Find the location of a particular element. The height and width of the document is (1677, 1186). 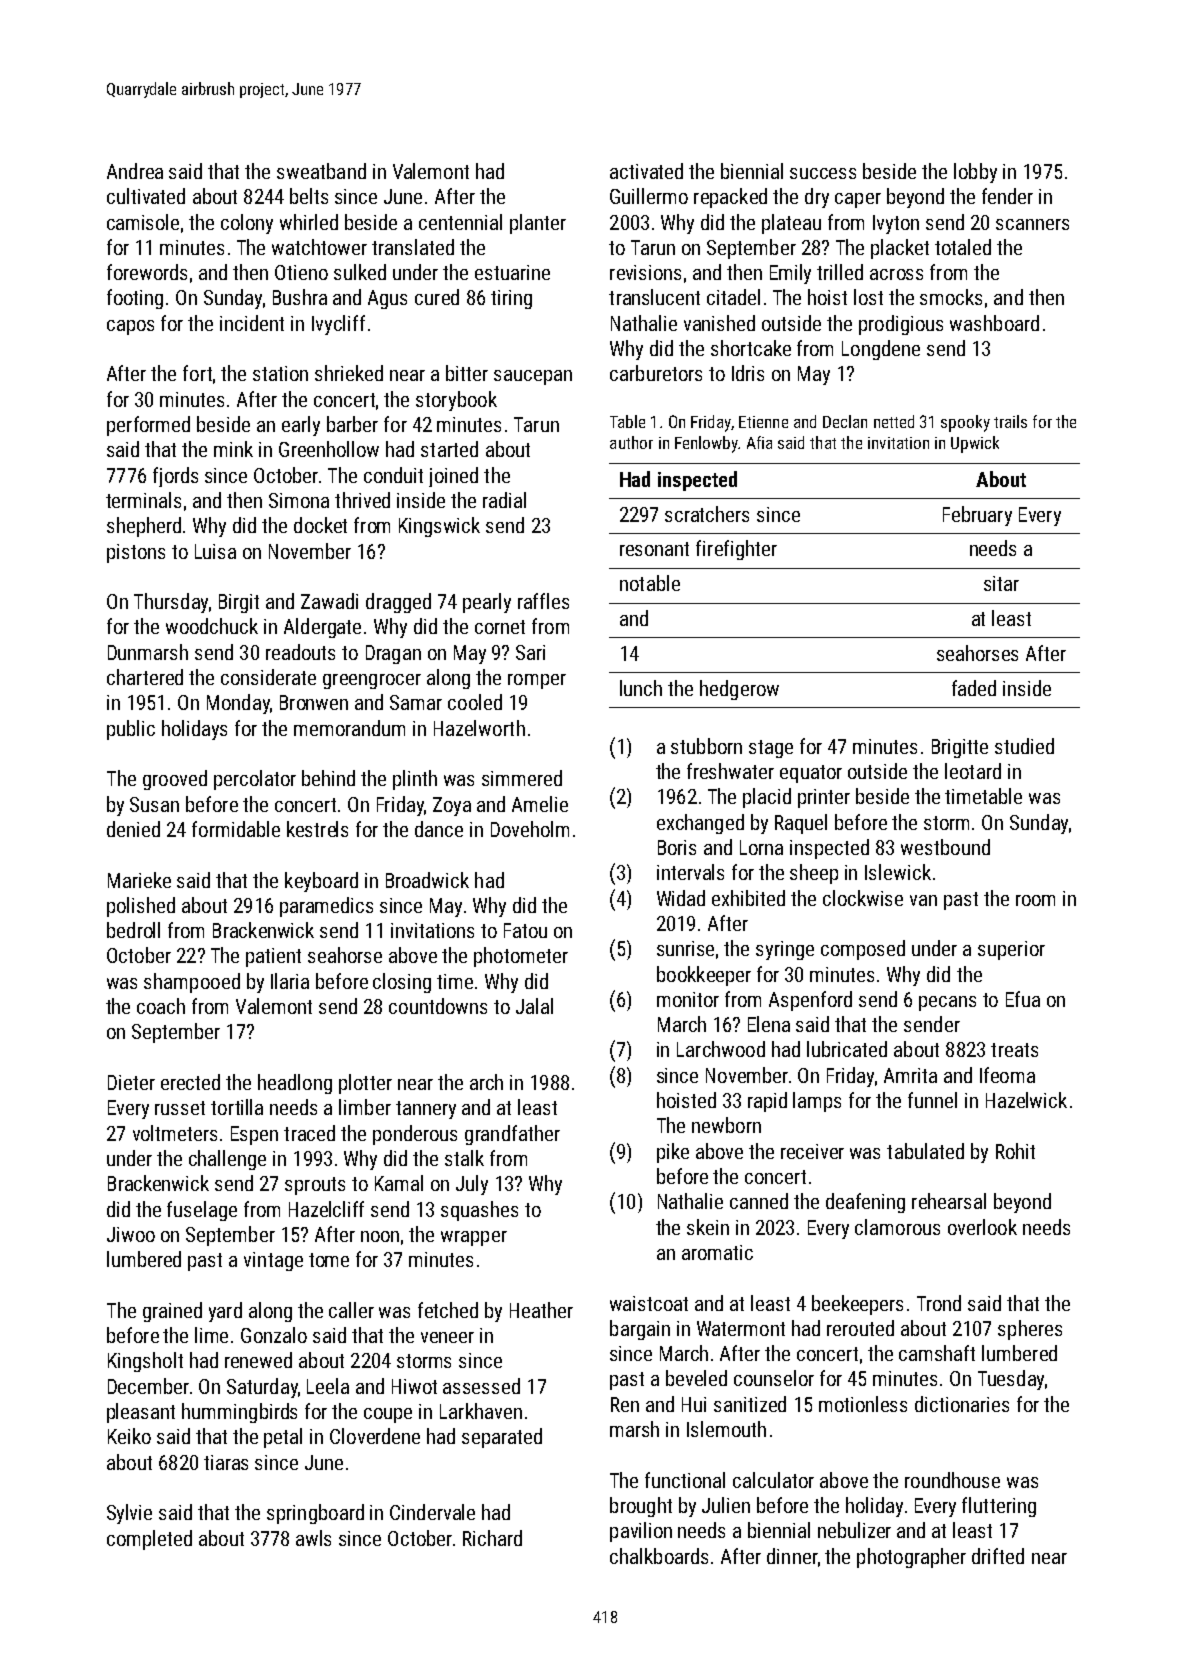

countdowns is located at coordinates (438, 1006).
